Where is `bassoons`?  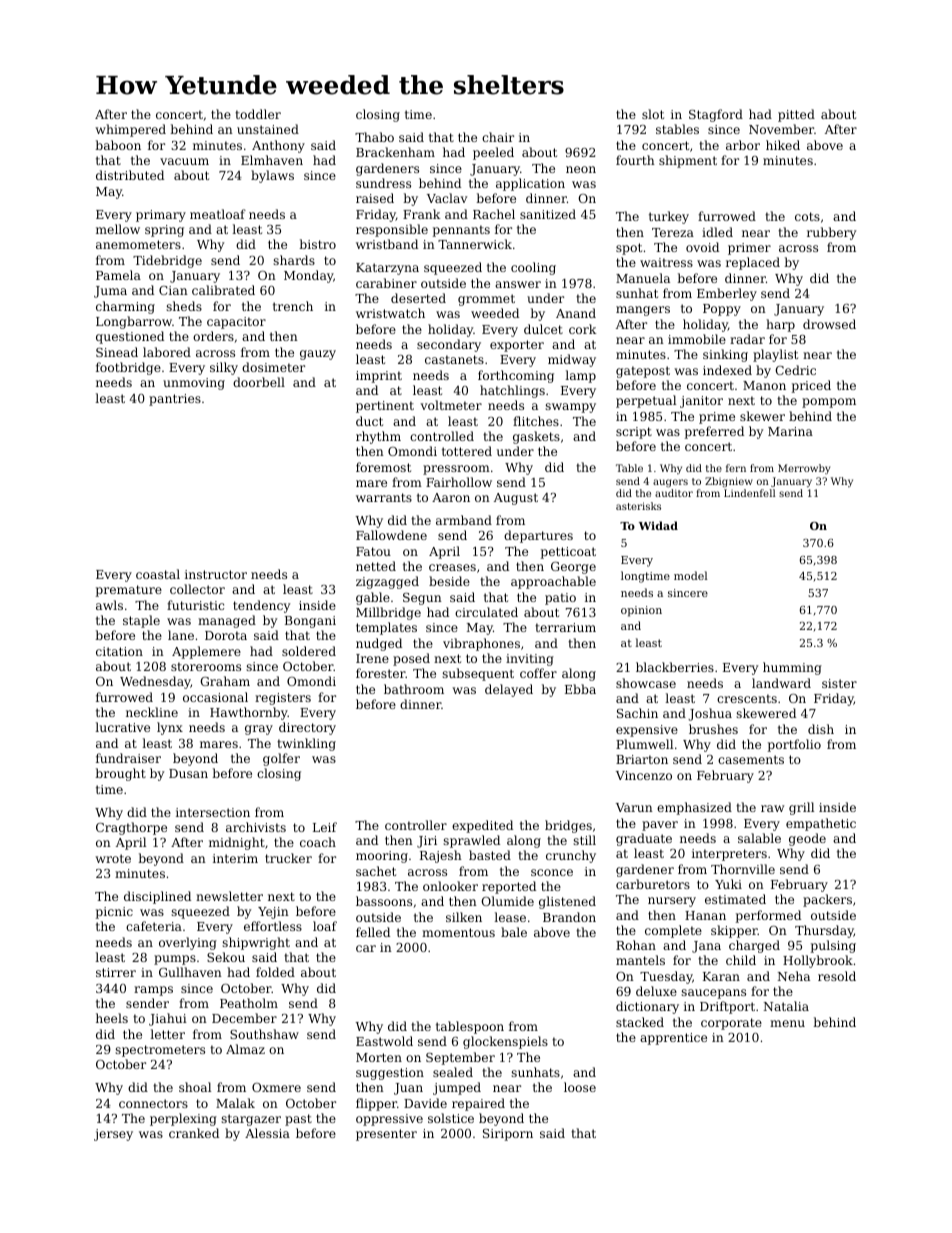
bassoons is located at coordinates (384, 901).
